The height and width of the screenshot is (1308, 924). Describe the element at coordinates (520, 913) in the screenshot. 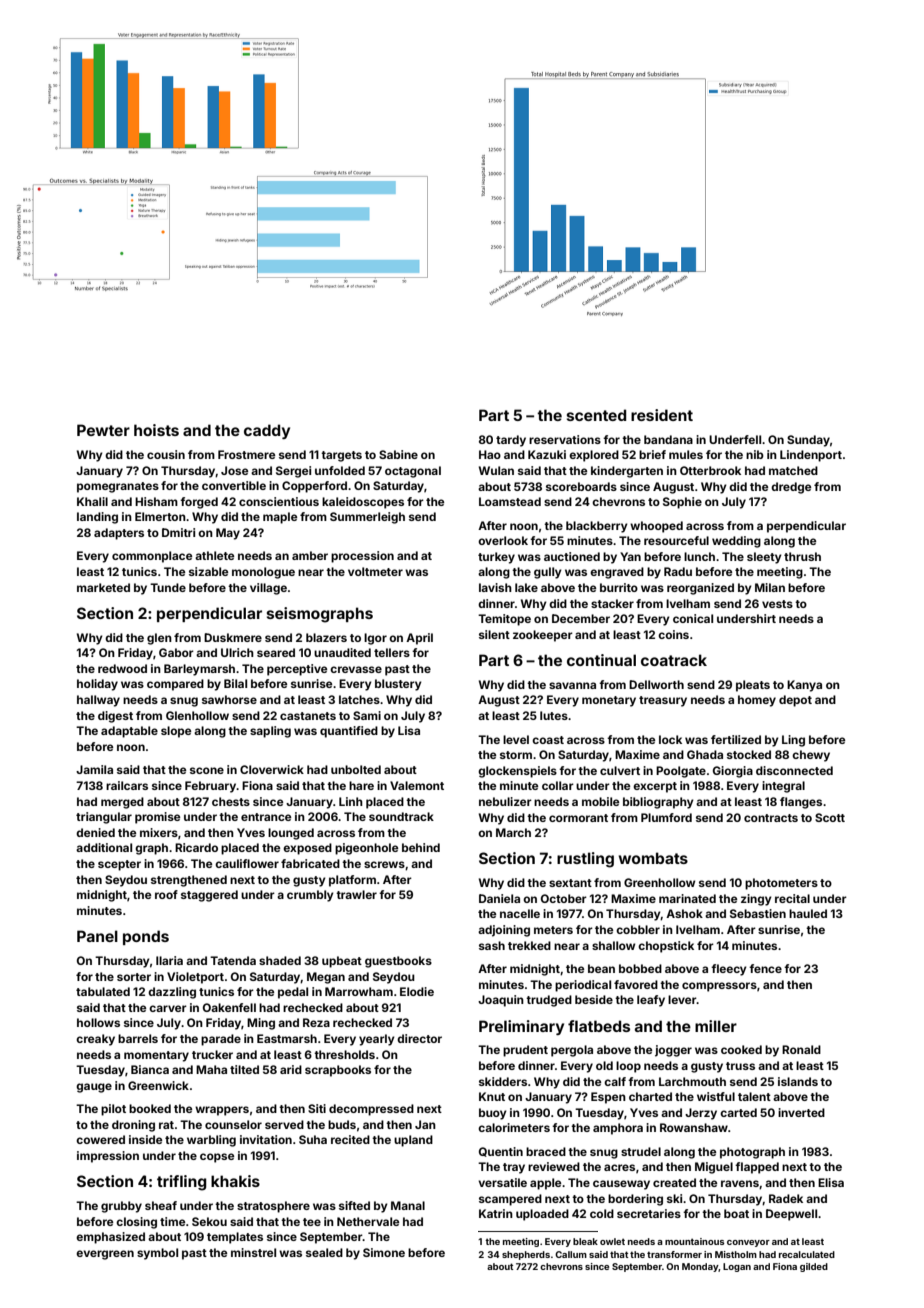

I see `nacelle` at that location.
